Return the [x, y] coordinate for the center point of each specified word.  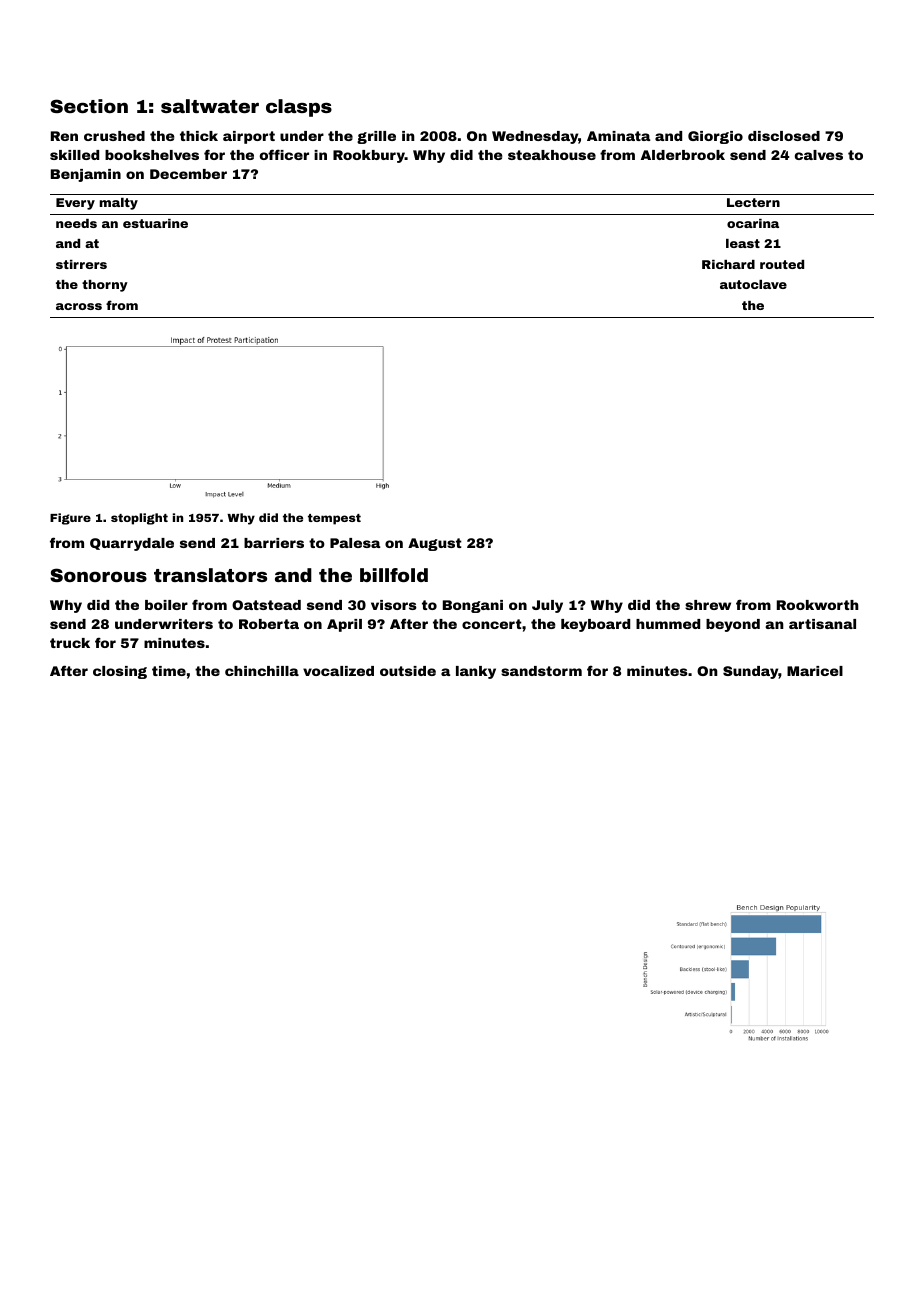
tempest [334, 519]
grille [376, 137]
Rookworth [818, 605]
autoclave [753, 284]
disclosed [784, 136]
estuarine [155, 223]
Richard [728, 264]
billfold [394, 575]
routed [782, 264]
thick [199, 136]
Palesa [355, 543]
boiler [166, 605]
